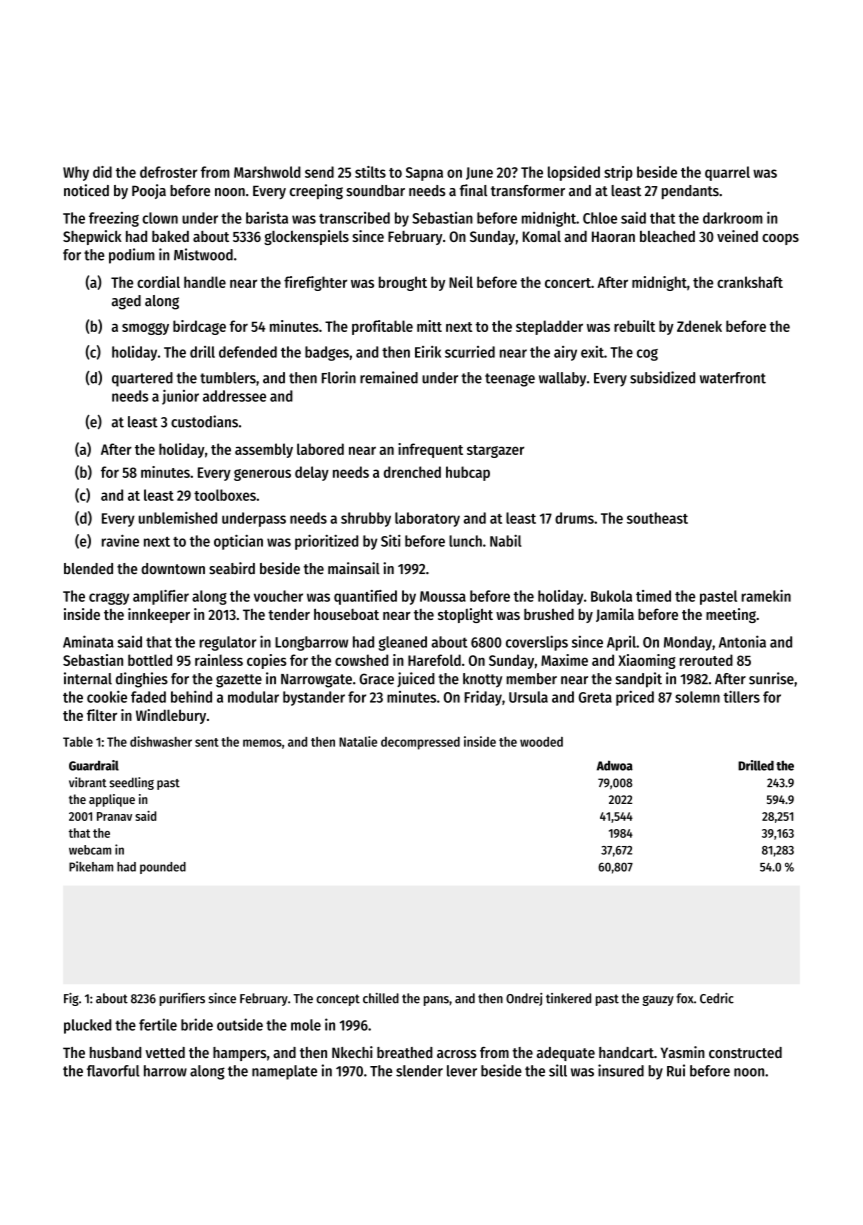 This document has height=1225, width=863. I want to click on decompressed, so click(420, 743).
